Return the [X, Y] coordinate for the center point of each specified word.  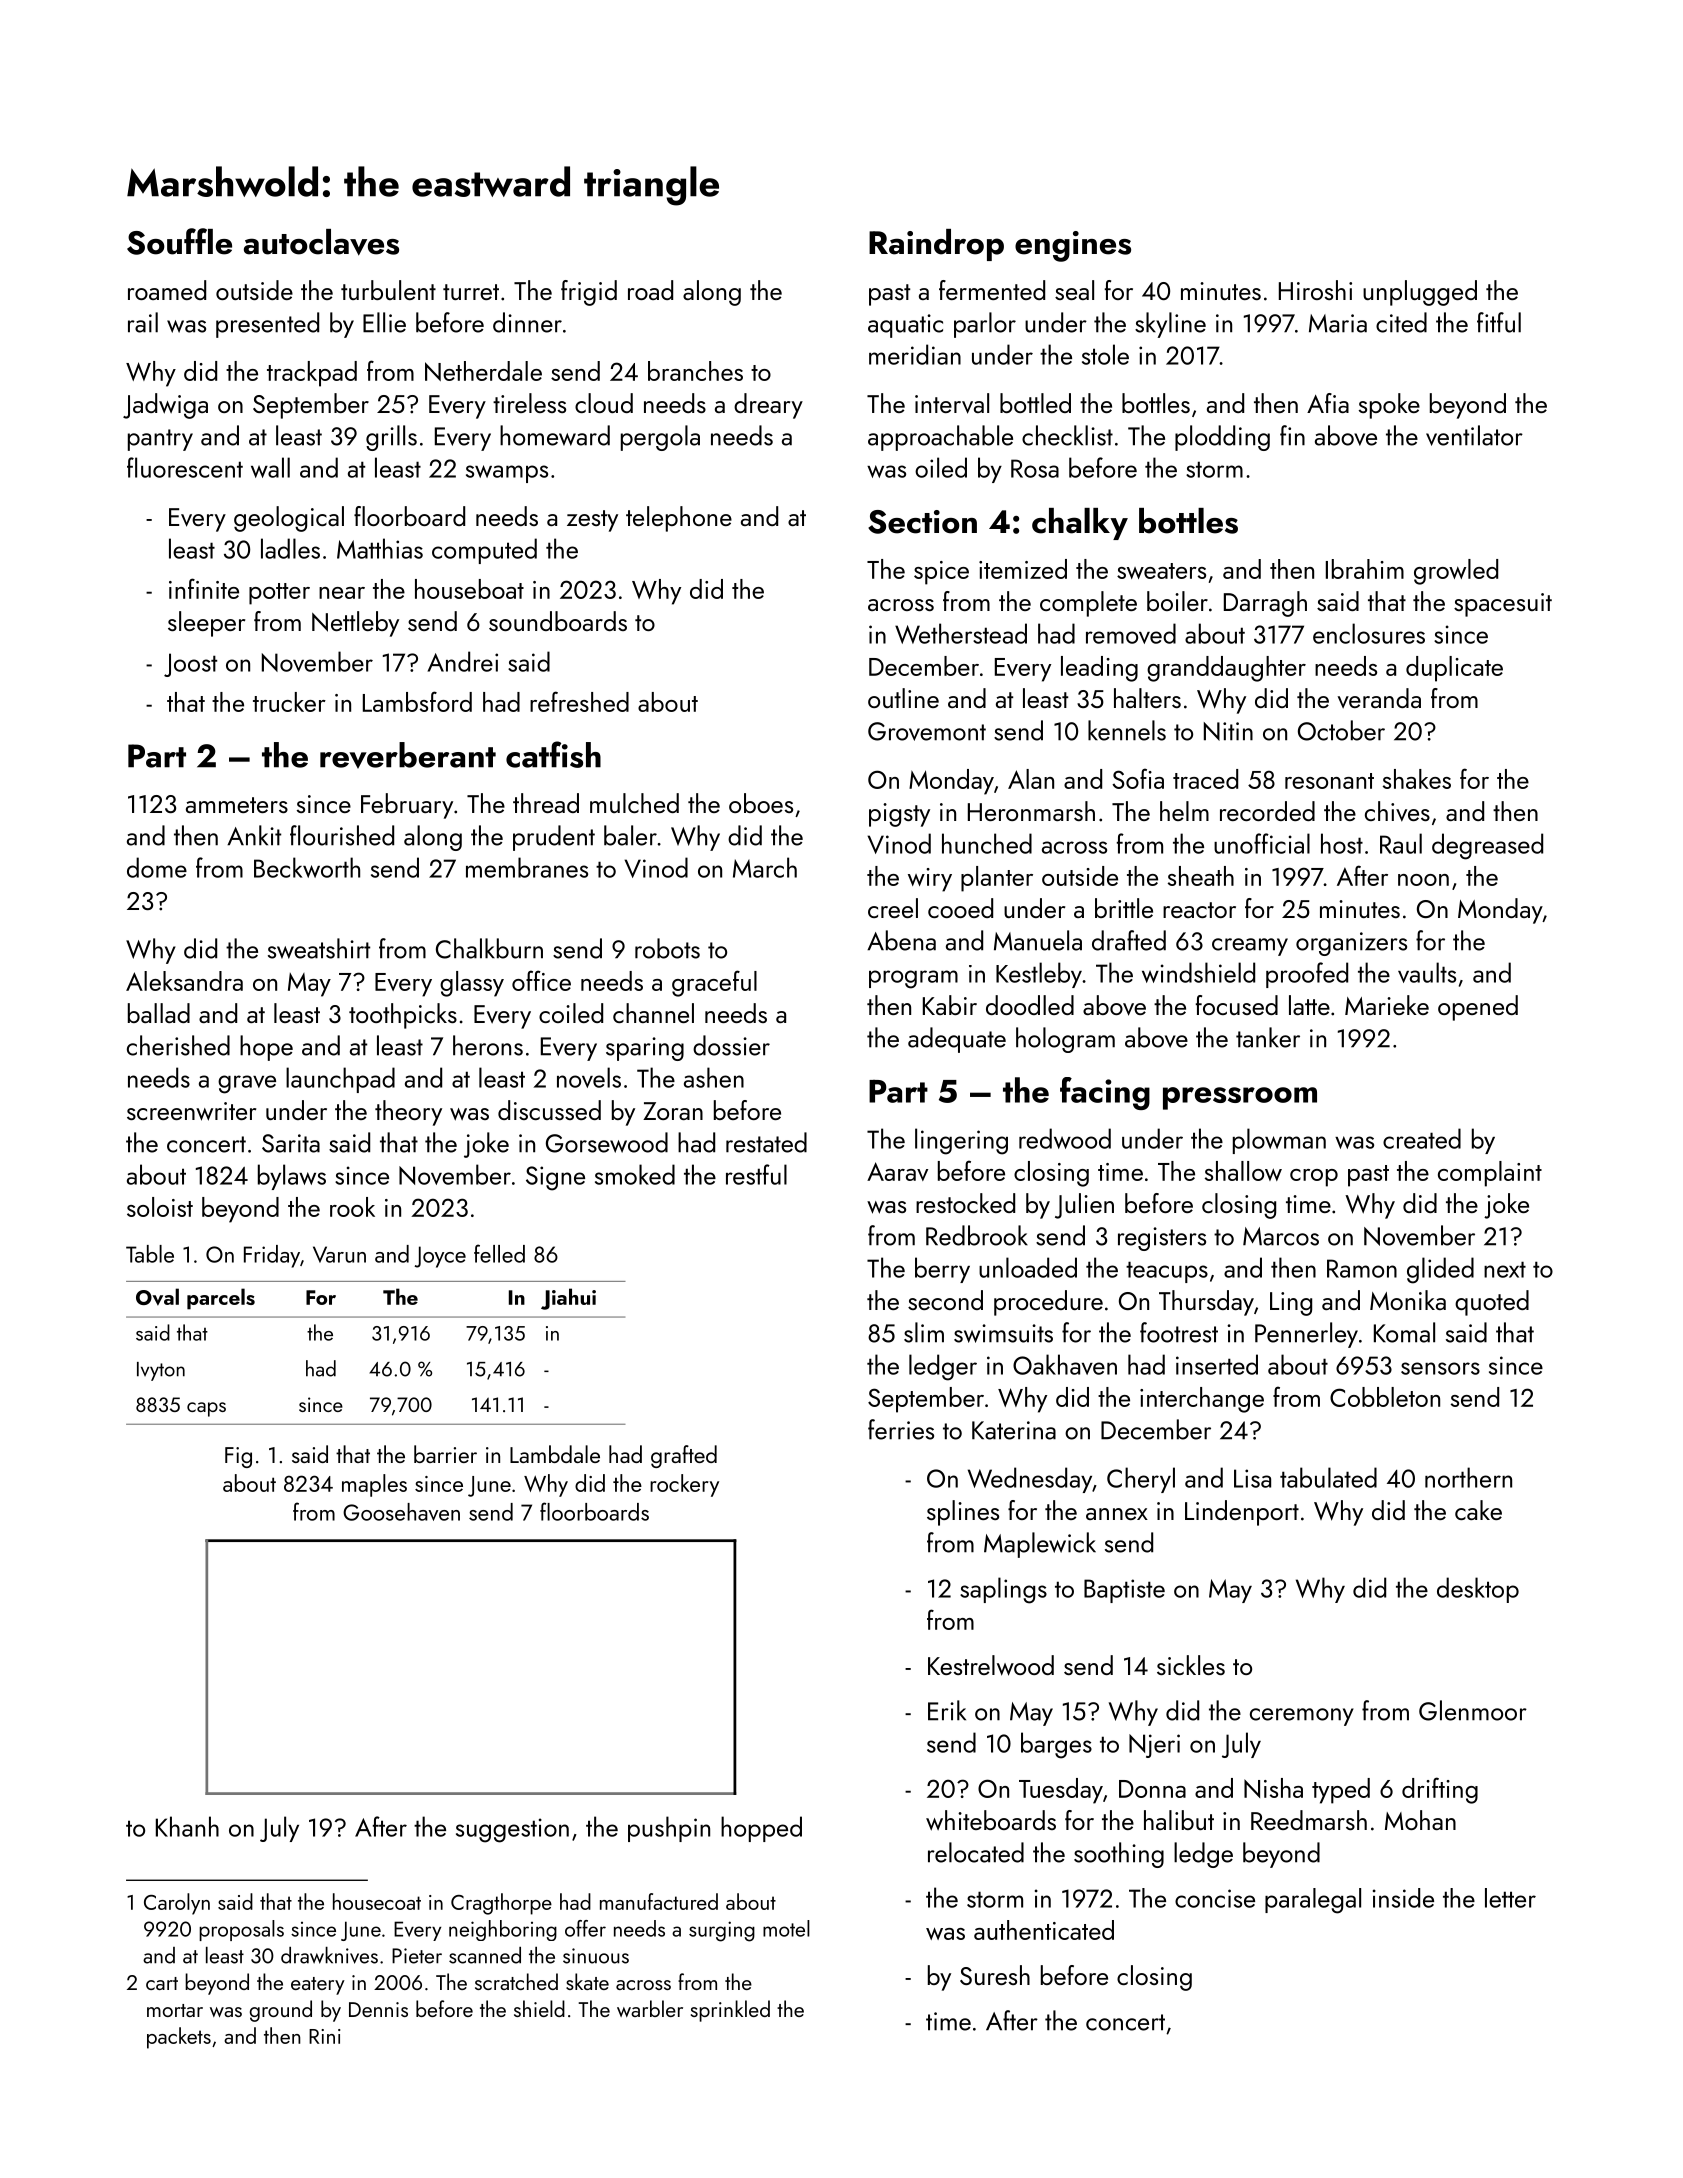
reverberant [408, 755]
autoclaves [321, 242]
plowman [1279, 1141]
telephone [679, 519]
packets [179, 2038]
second [945, 1300]
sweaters [1161, 571]
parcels [221, 1299]
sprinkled [730, 2011]
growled [1456, 572]
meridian [915, 354]
